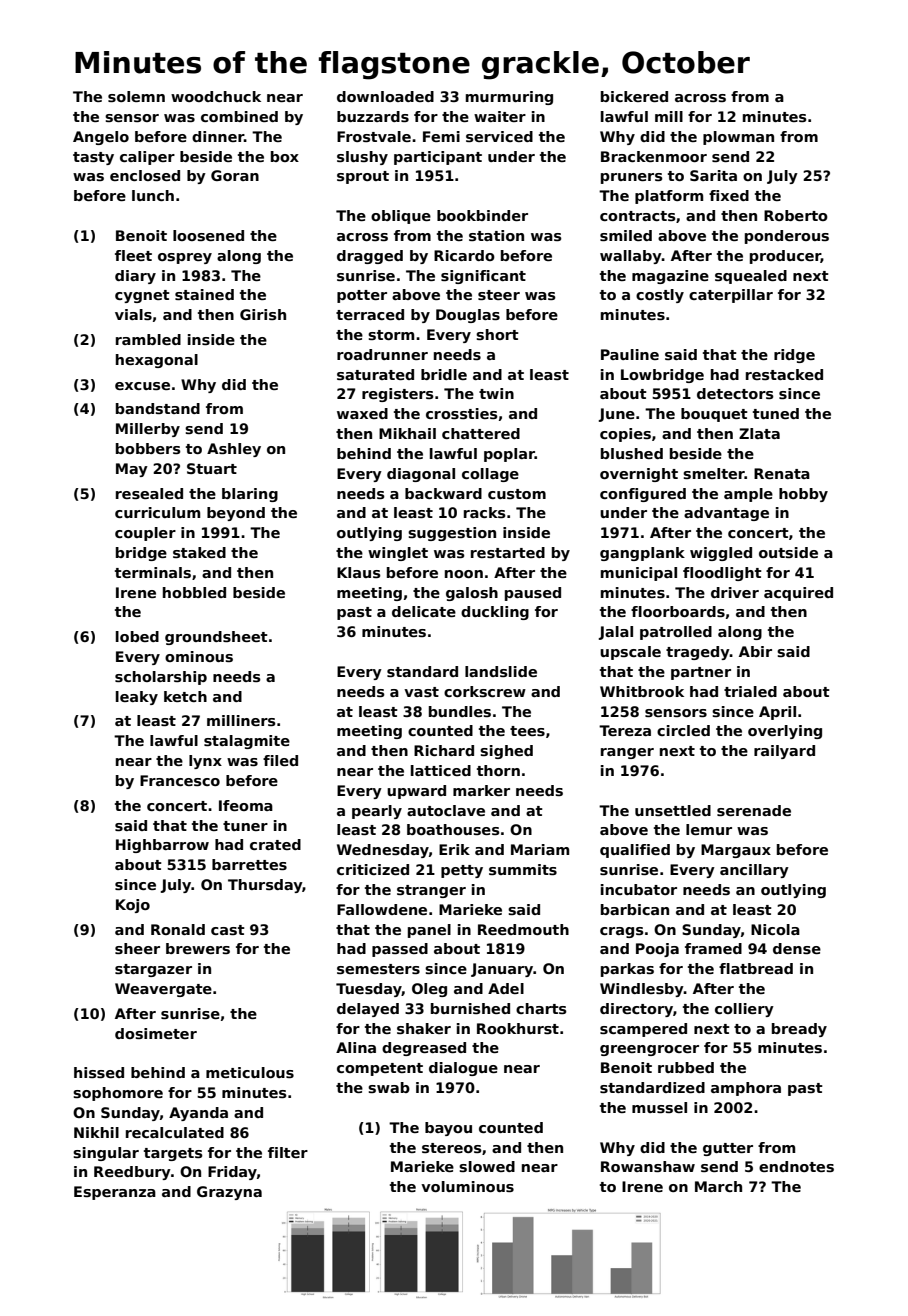 This image has width=908, height=1316. I want to click on vast, so click(421, 692).
